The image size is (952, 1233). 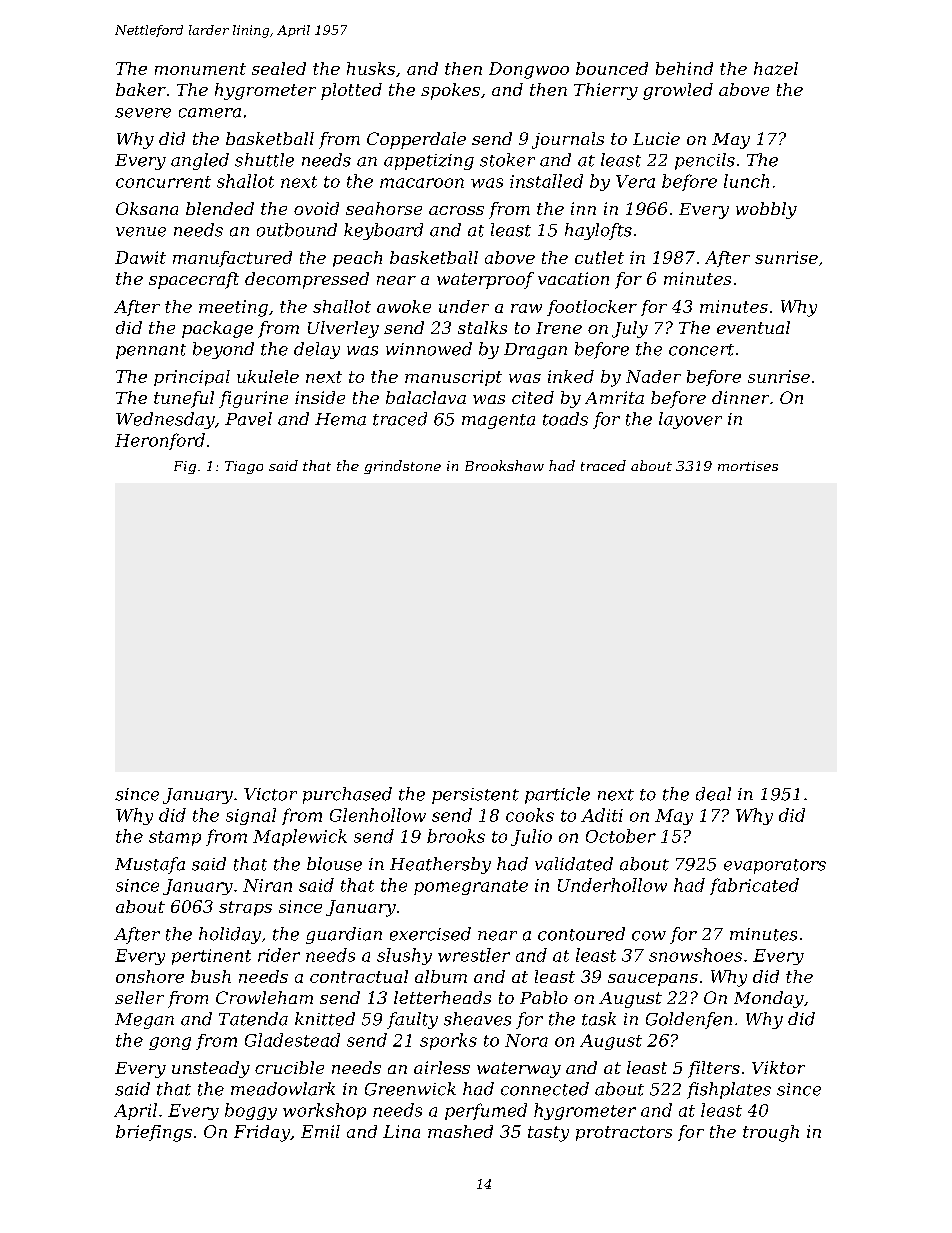 What do you see at coordinates (533, 397) in the screenshot?
I see `cited` at bounding box center [533, 397].
